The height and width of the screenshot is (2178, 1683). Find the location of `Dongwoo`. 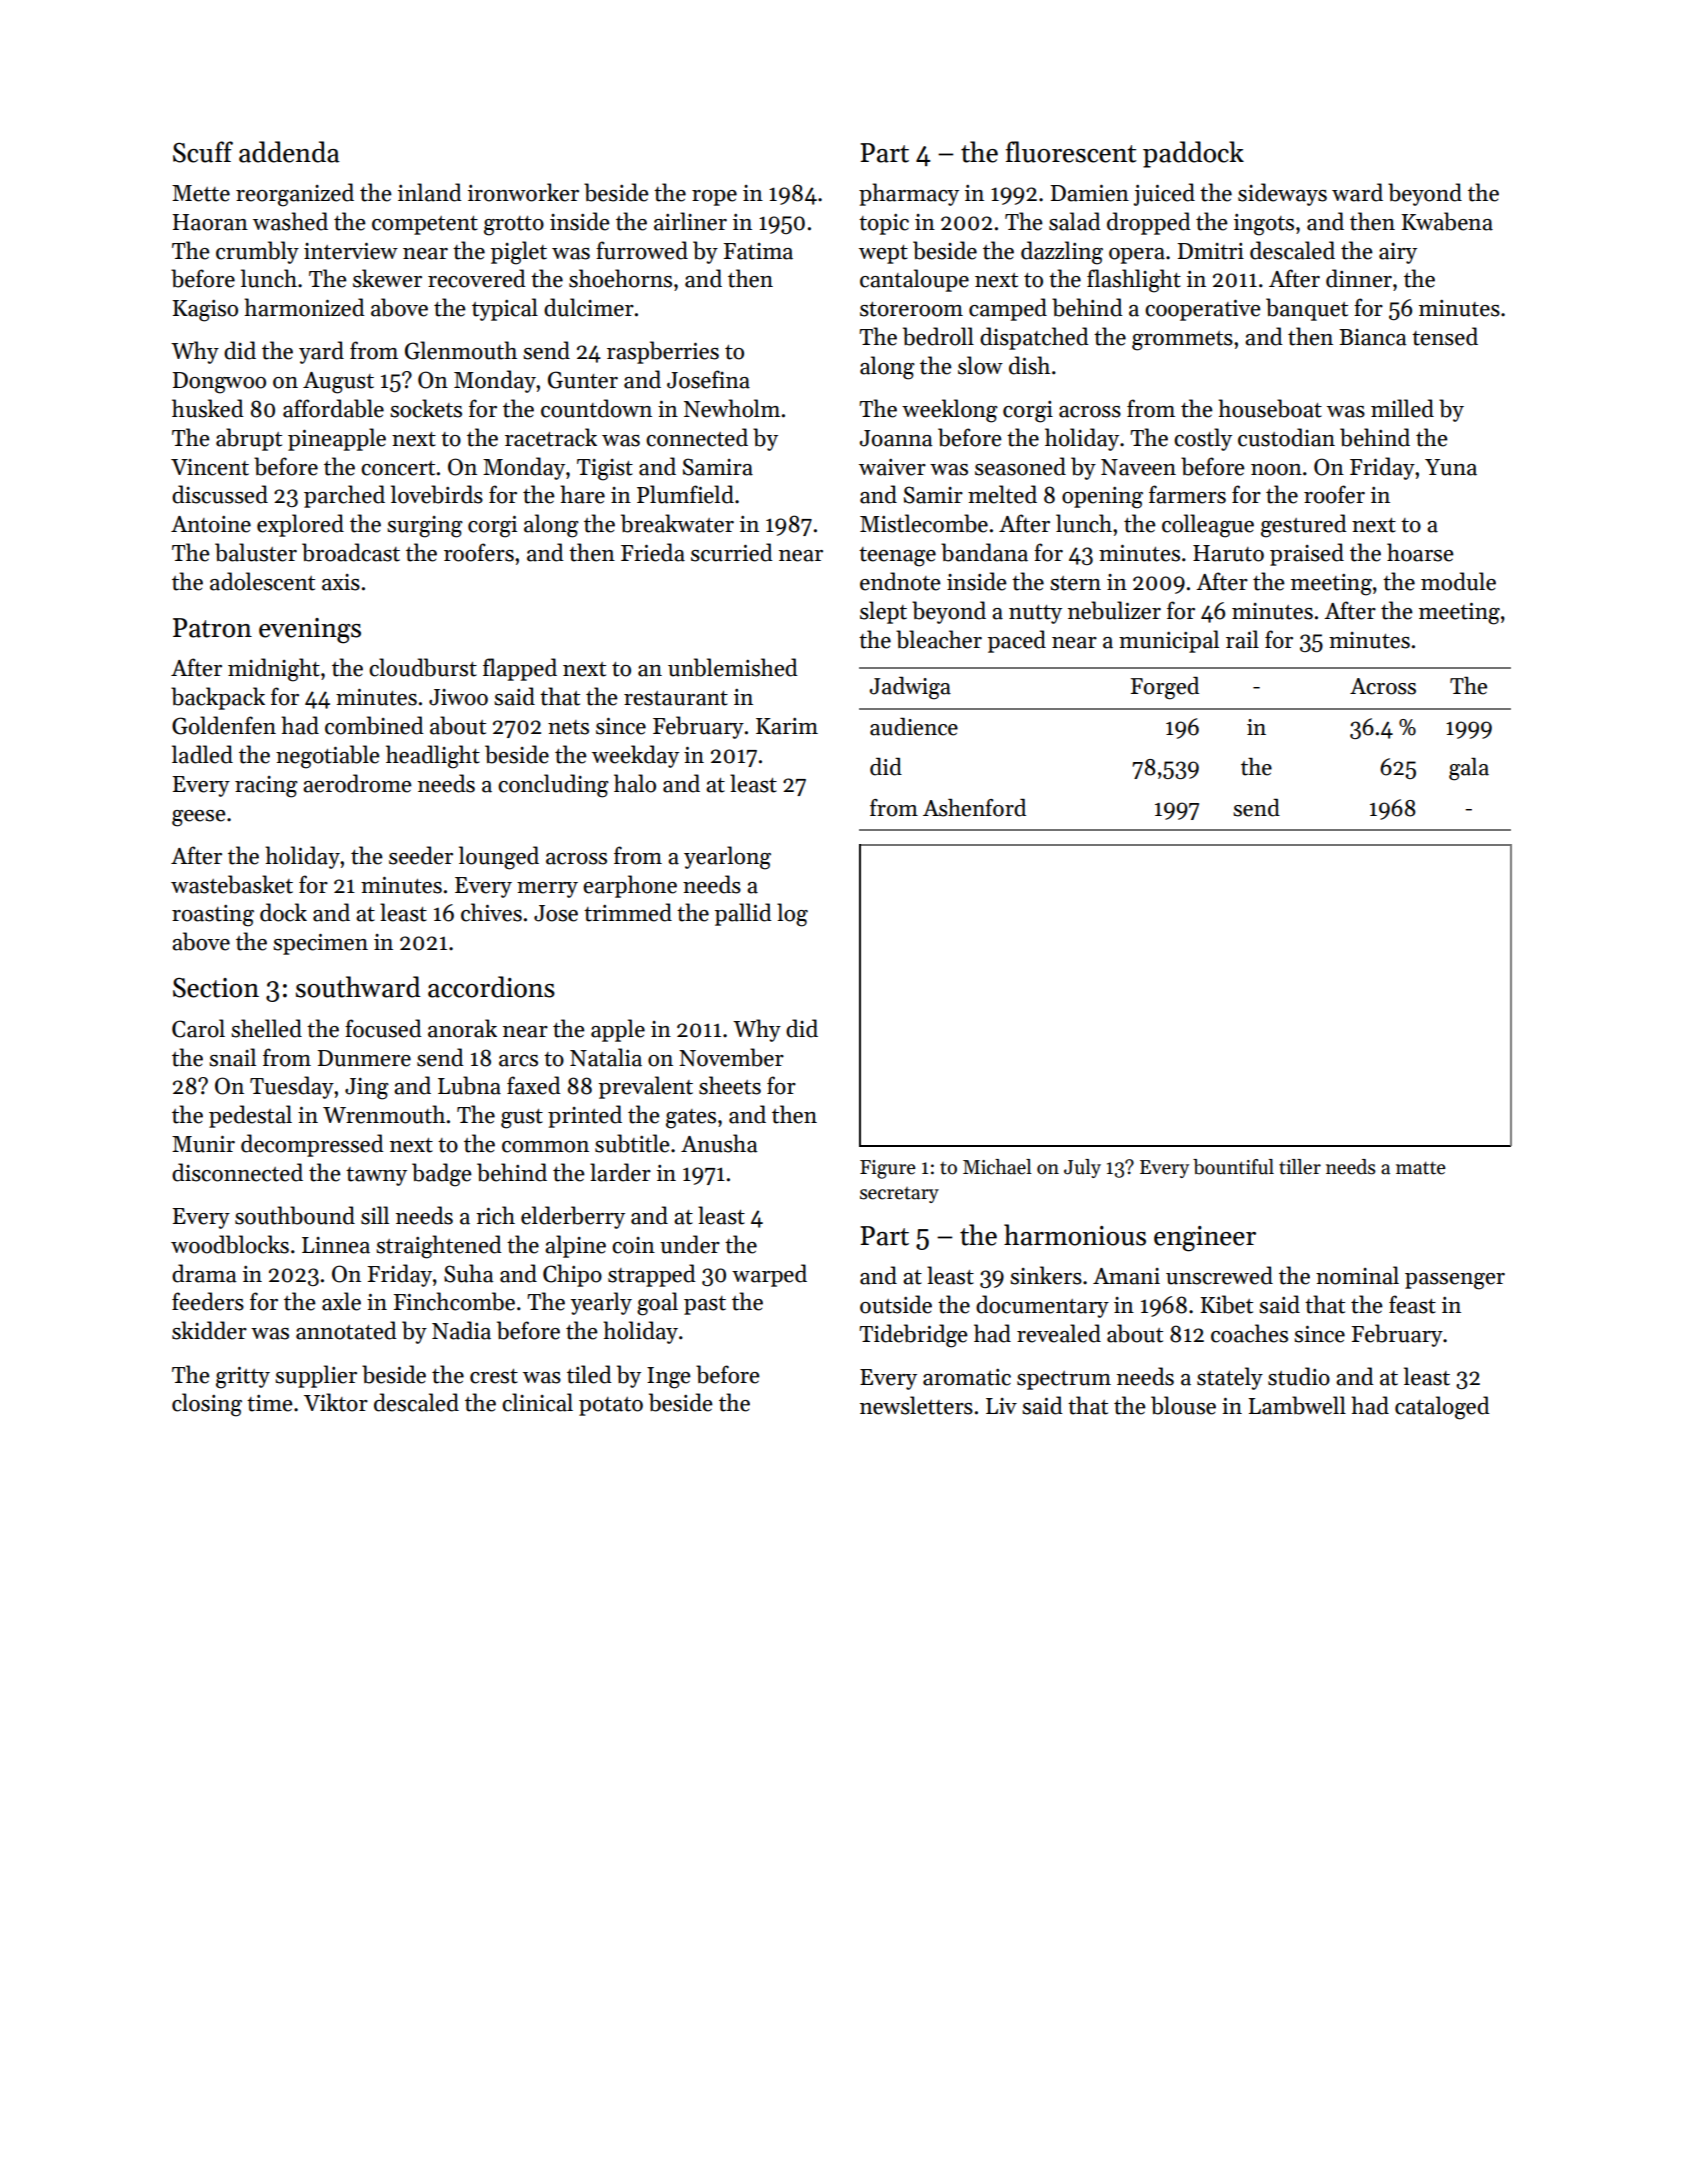

Dongwoo is located at coordinates (219, 383).
